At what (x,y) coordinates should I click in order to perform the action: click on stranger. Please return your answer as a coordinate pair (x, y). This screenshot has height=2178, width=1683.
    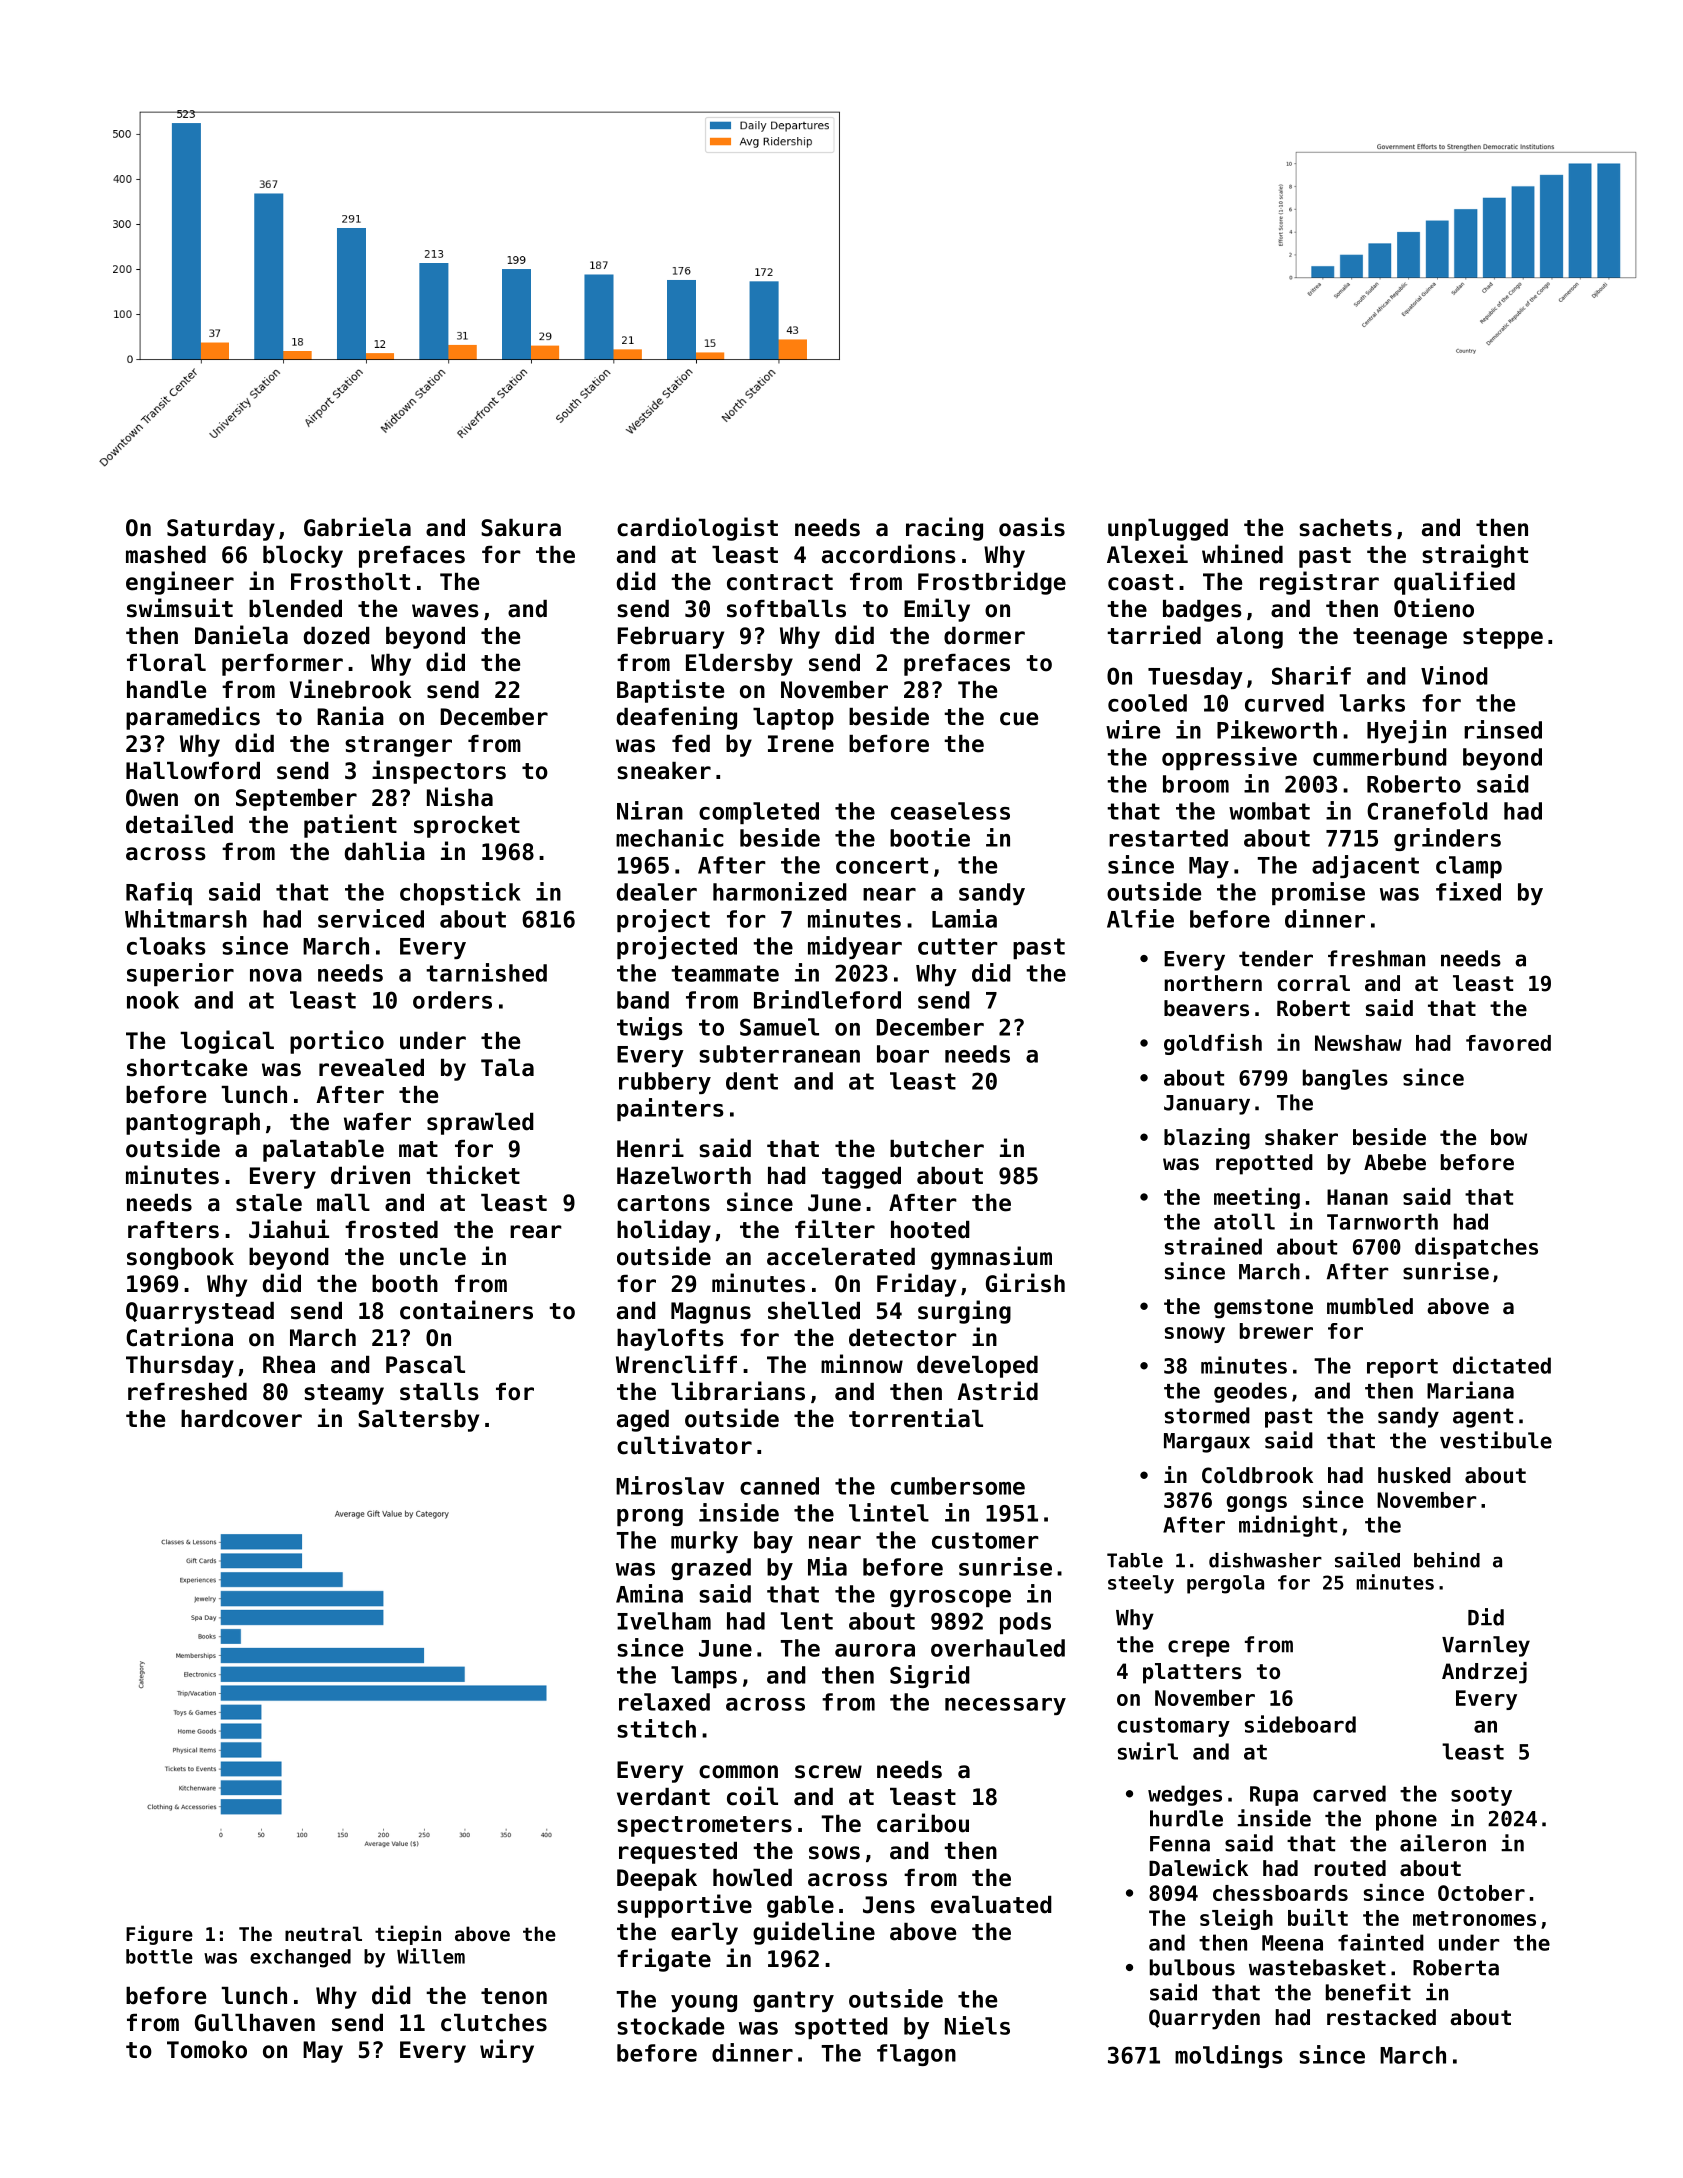
    Looking at the image, I should click on (398, 746).
